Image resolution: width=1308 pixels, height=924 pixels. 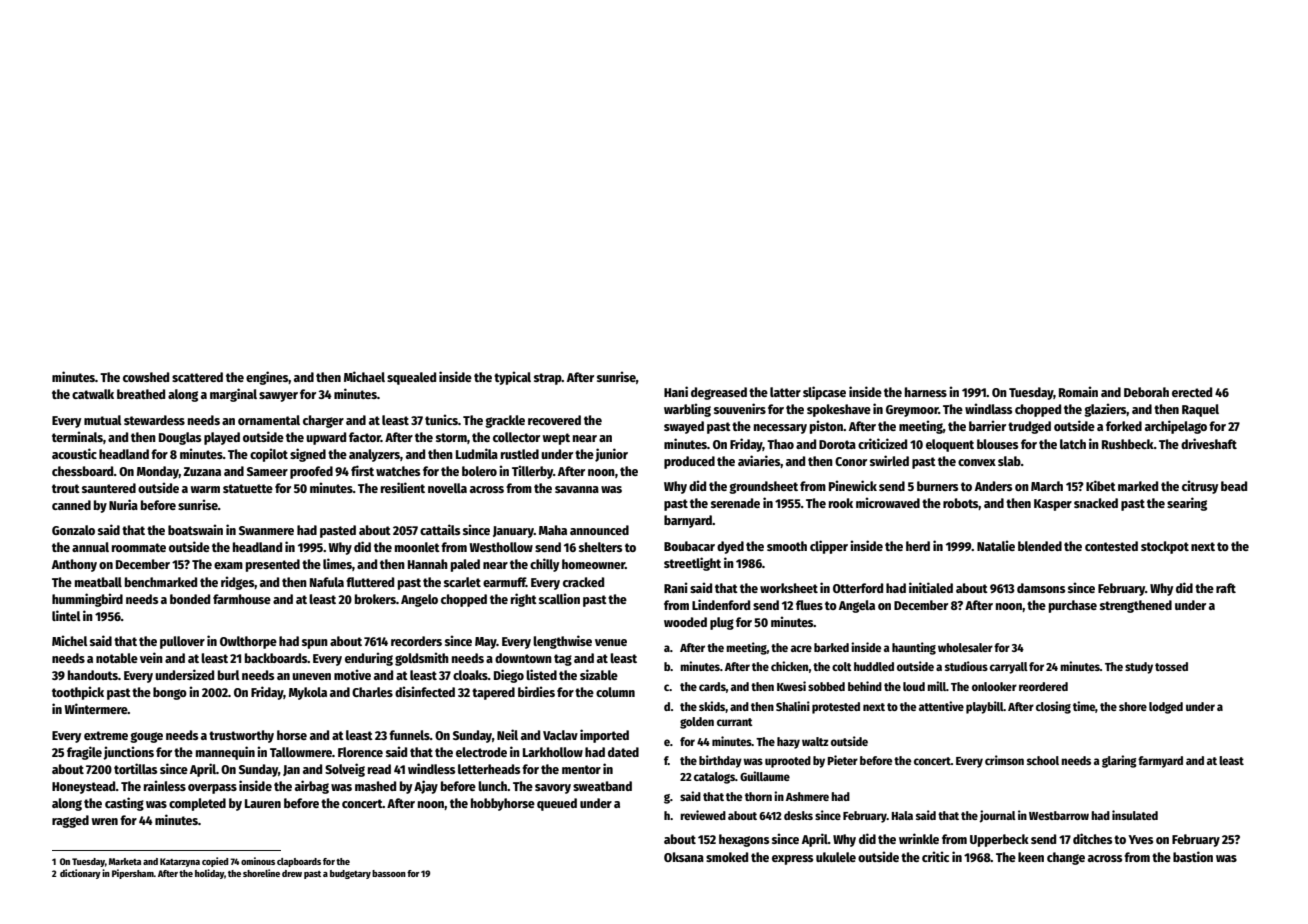 I want to click on copilot, so click(x=269, y=455).
